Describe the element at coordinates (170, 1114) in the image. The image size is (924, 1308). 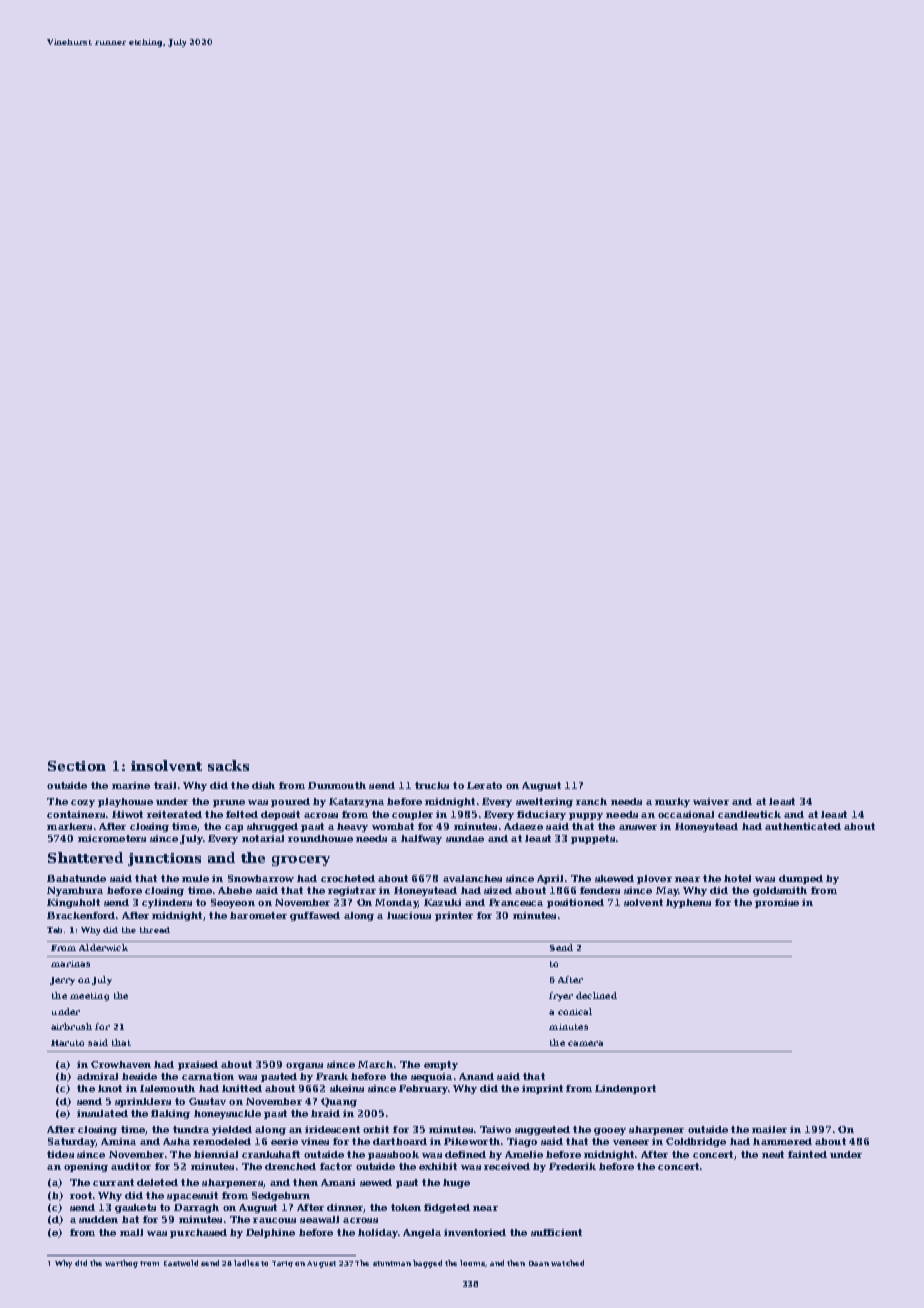
I see `flaking` at that location.
